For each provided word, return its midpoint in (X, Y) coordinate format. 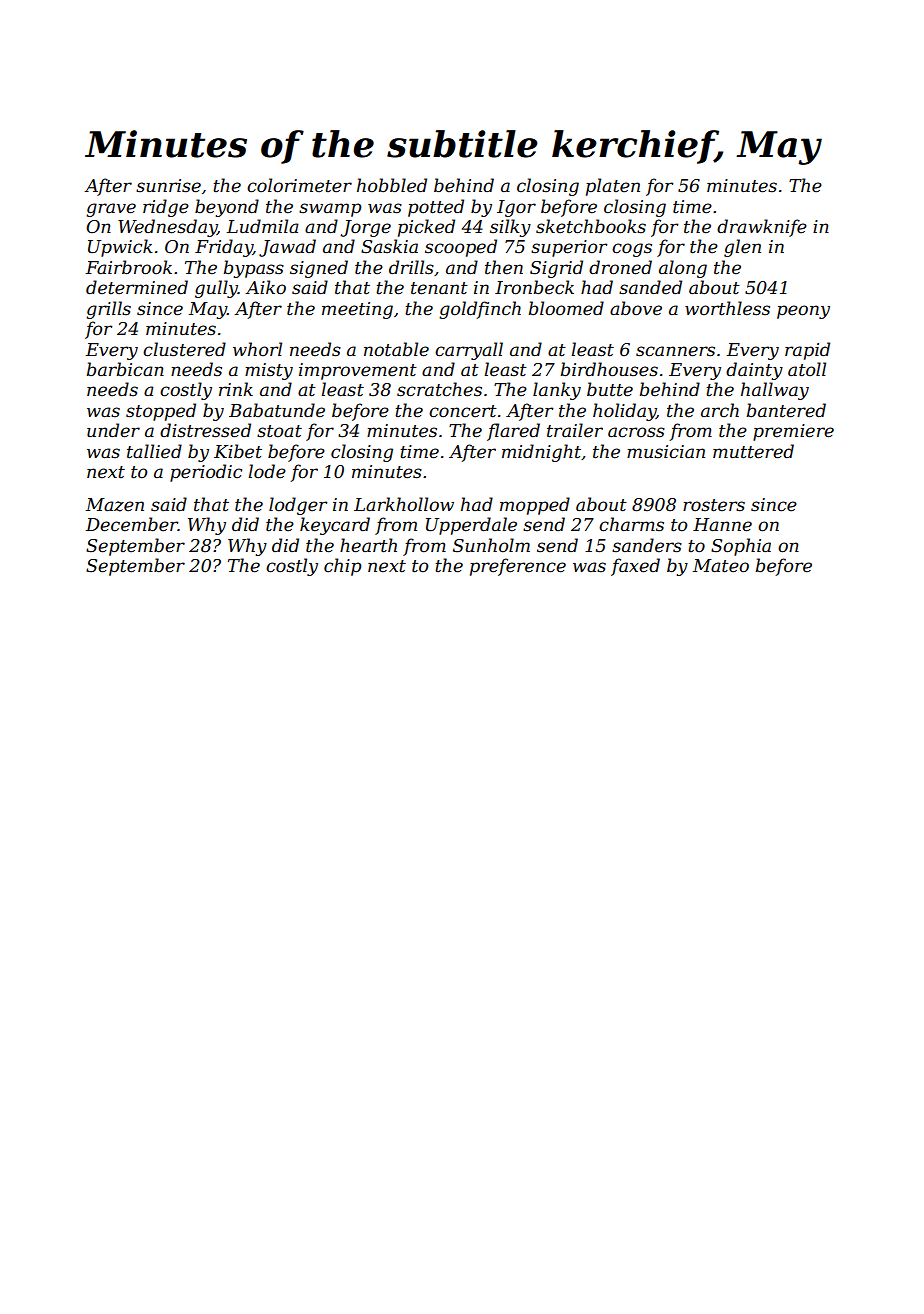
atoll (807, 369)
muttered (753, 451)
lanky (557, 391)
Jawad (287, 248)
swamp (330, 210)
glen (742, 248)
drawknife (762, 228)
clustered (184, 349)
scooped (461, 248)
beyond (227, 208)
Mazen (115, 505)
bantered (786, 410)
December (132, 524)
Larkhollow (404, 504)
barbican (125, 369)
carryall (469, 351)
